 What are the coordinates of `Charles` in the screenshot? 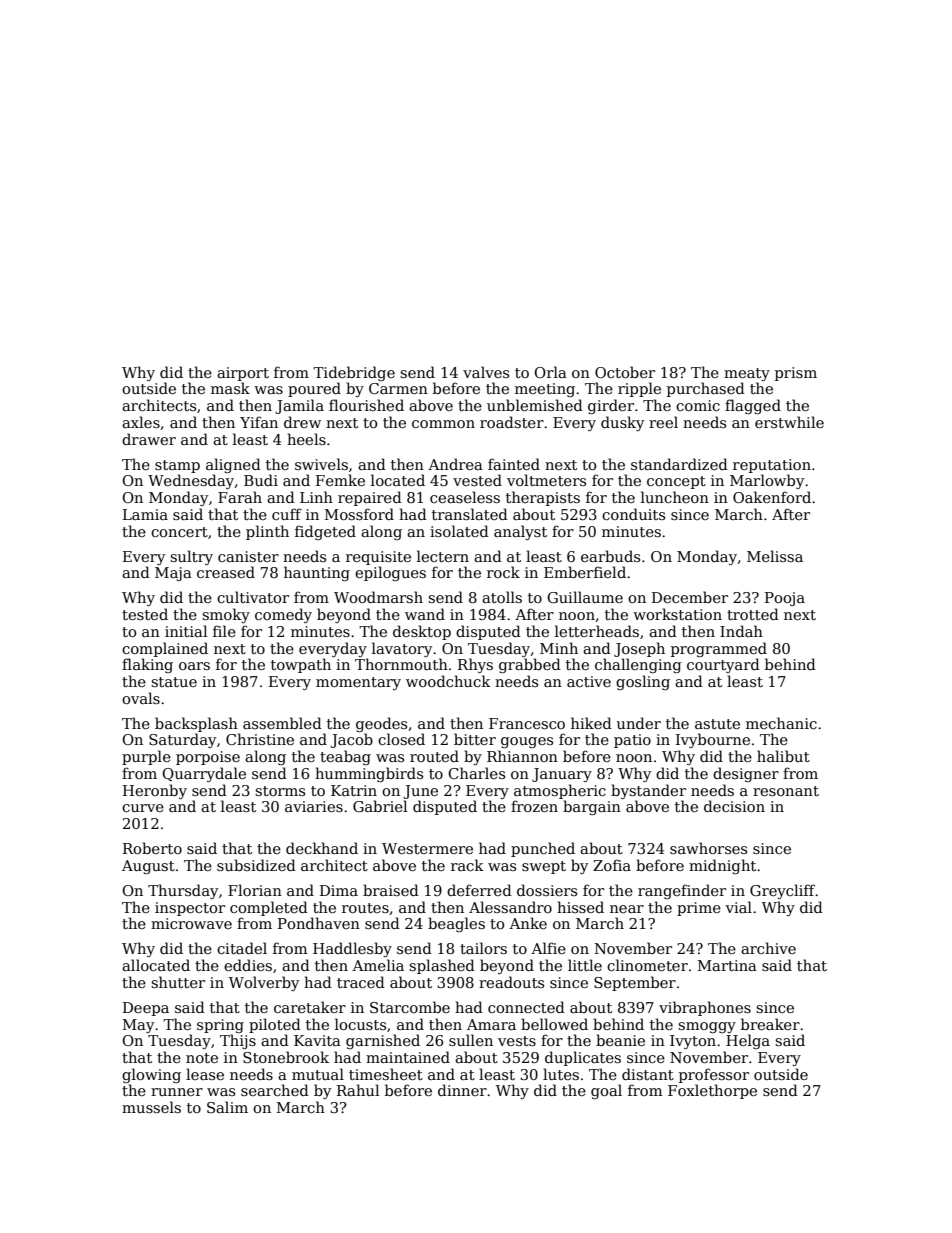 It's located at (476, 773).
